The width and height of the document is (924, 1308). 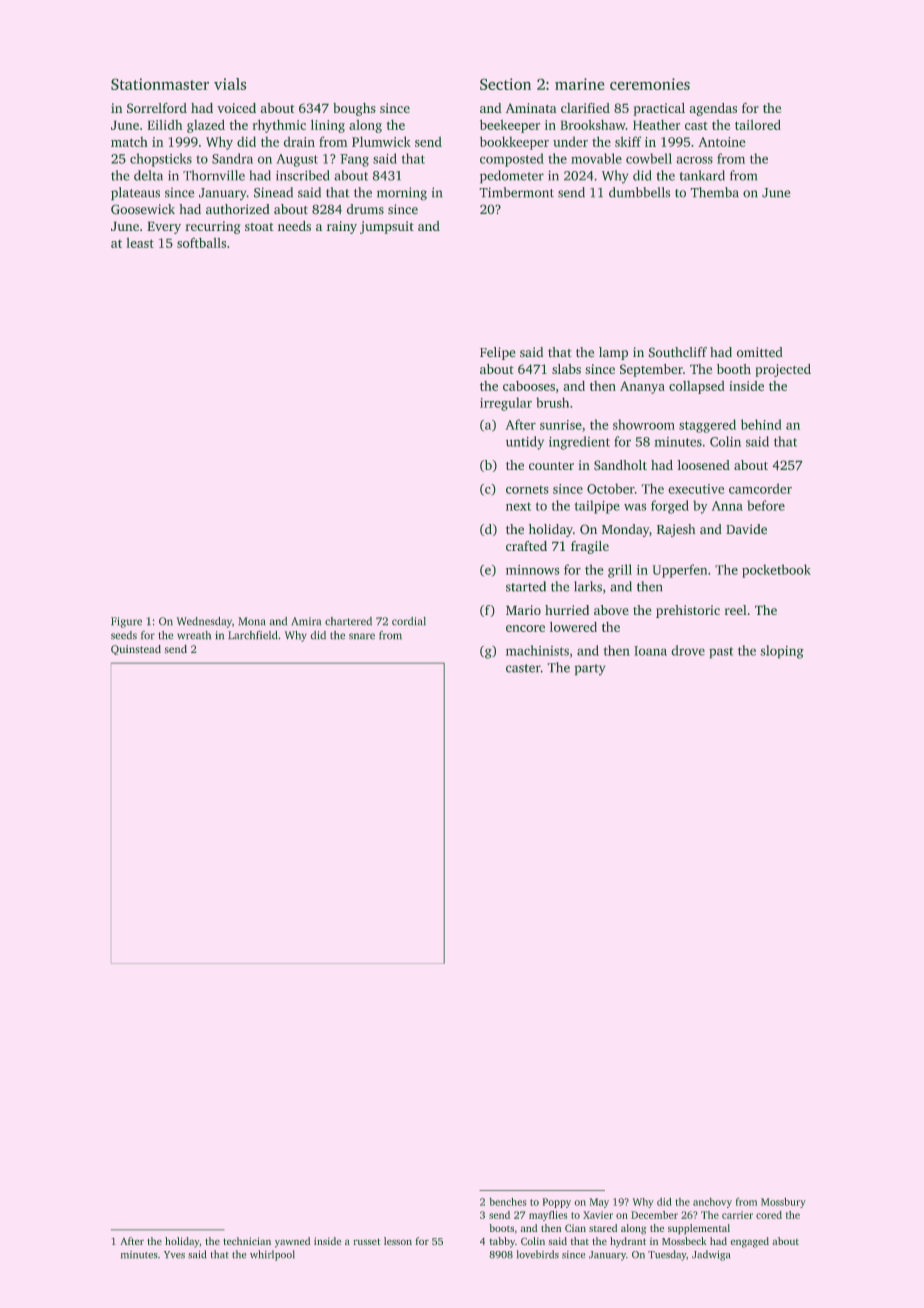 What do you see at coordinates (507, 1202) in the document?
I see `benches` at bounding box center [507, 1202].
